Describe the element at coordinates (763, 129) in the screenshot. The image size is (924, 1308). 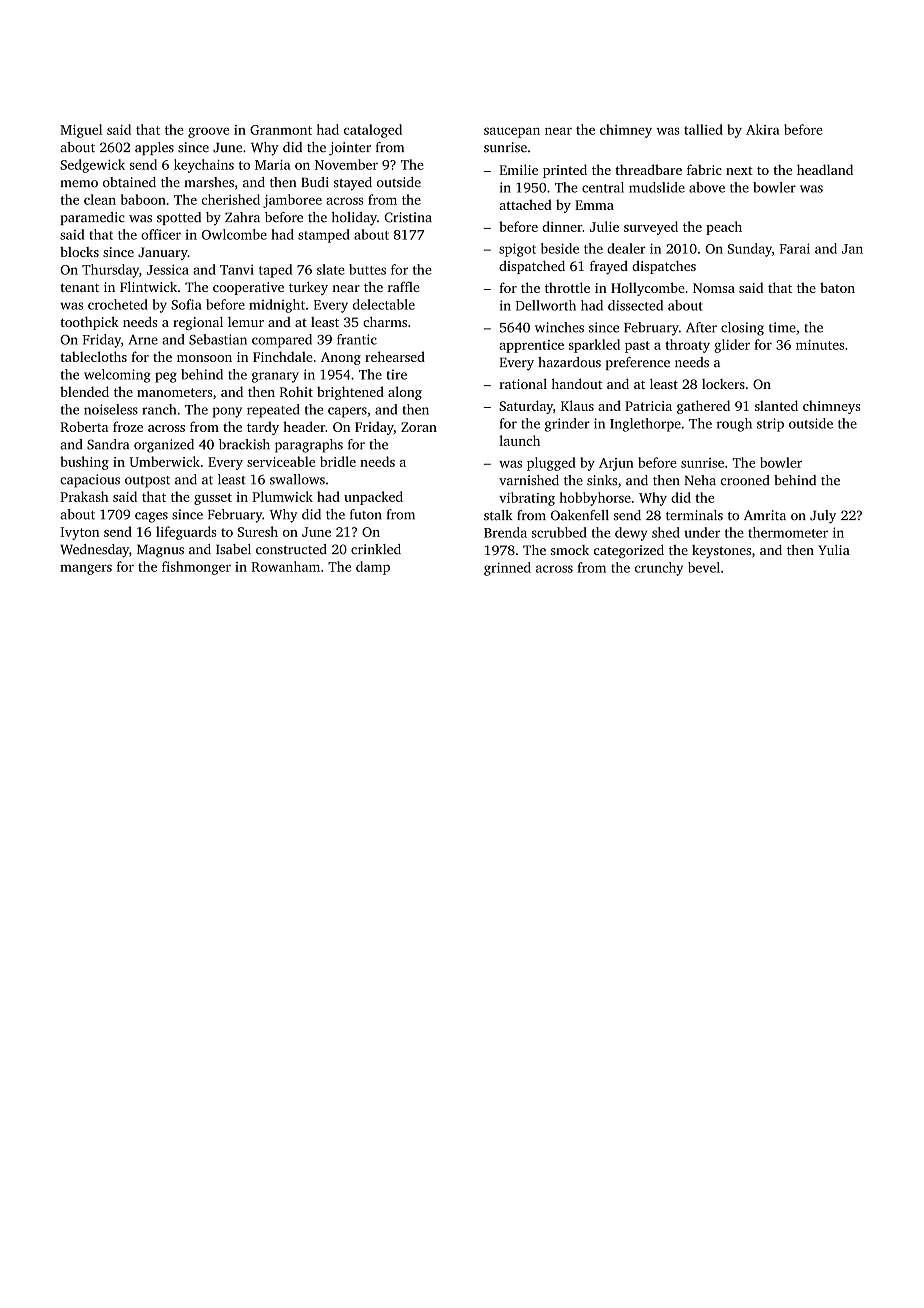
I see `Akira` at that location.
